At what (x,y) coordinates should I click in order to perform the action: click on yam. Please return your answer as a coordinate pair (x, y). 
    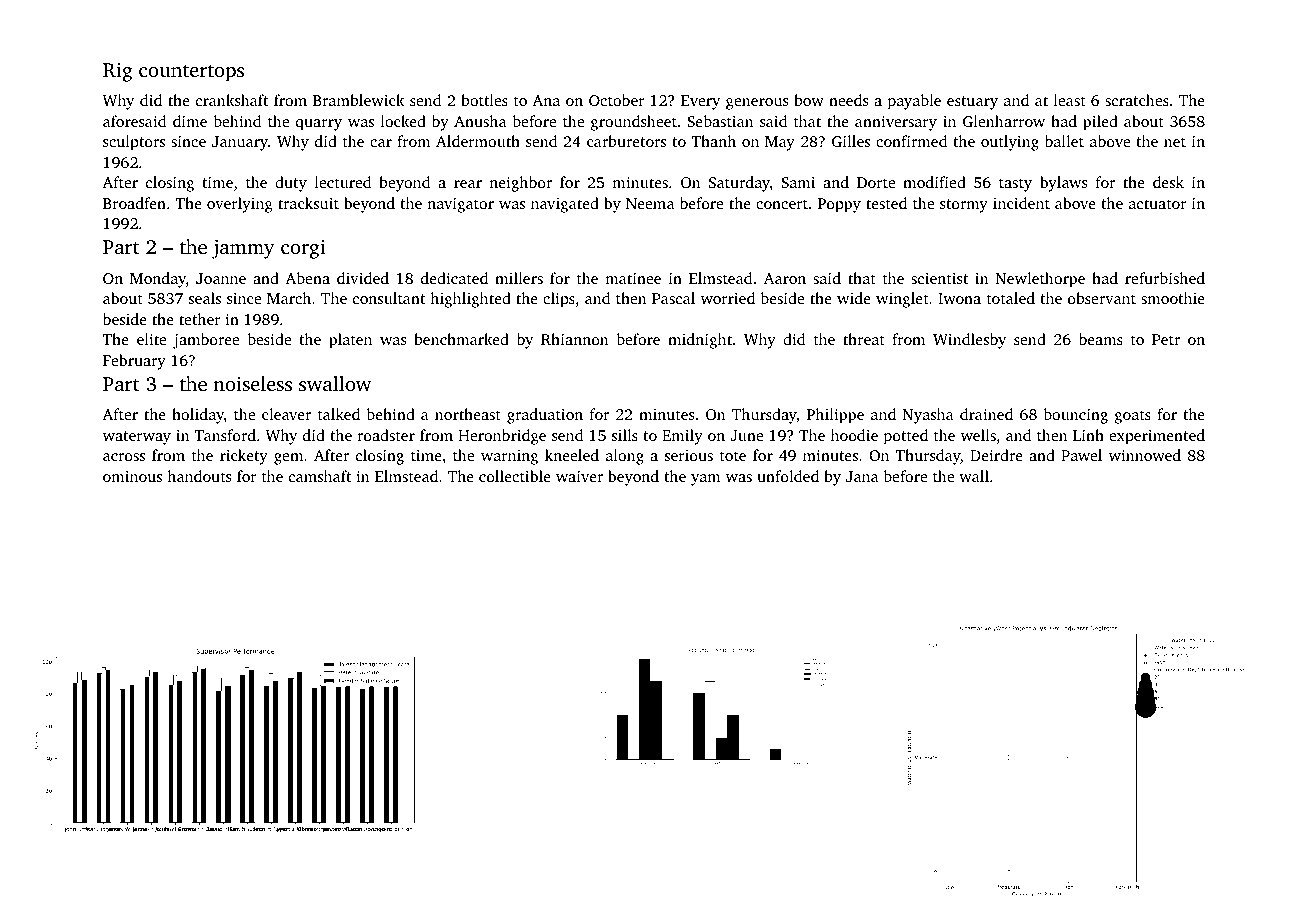
    Looking at the image, I should click on (706, 480).
